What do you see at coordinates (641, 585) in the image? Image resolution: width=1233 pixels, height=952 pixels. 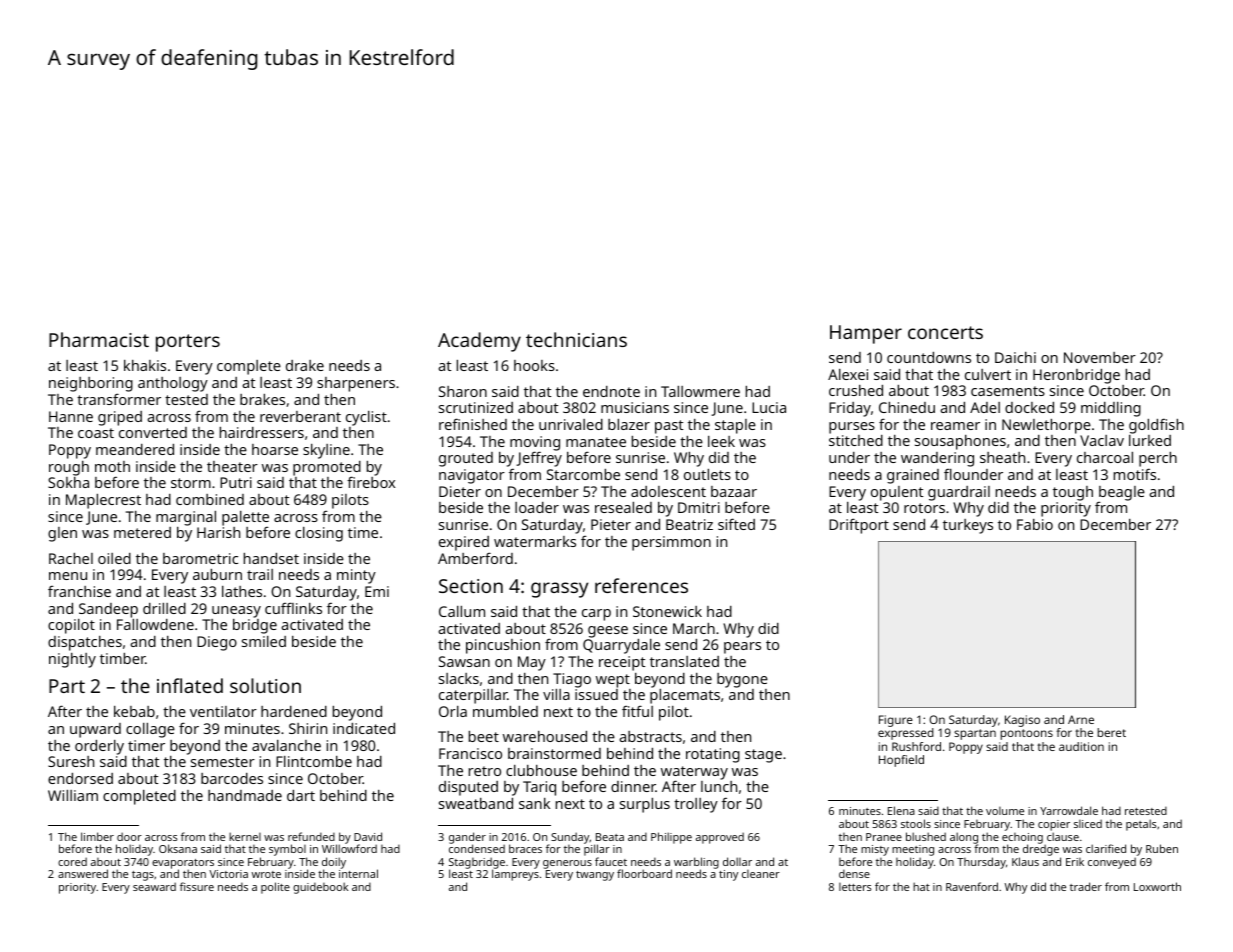 I see `references` at bounding box center [641, 585].
